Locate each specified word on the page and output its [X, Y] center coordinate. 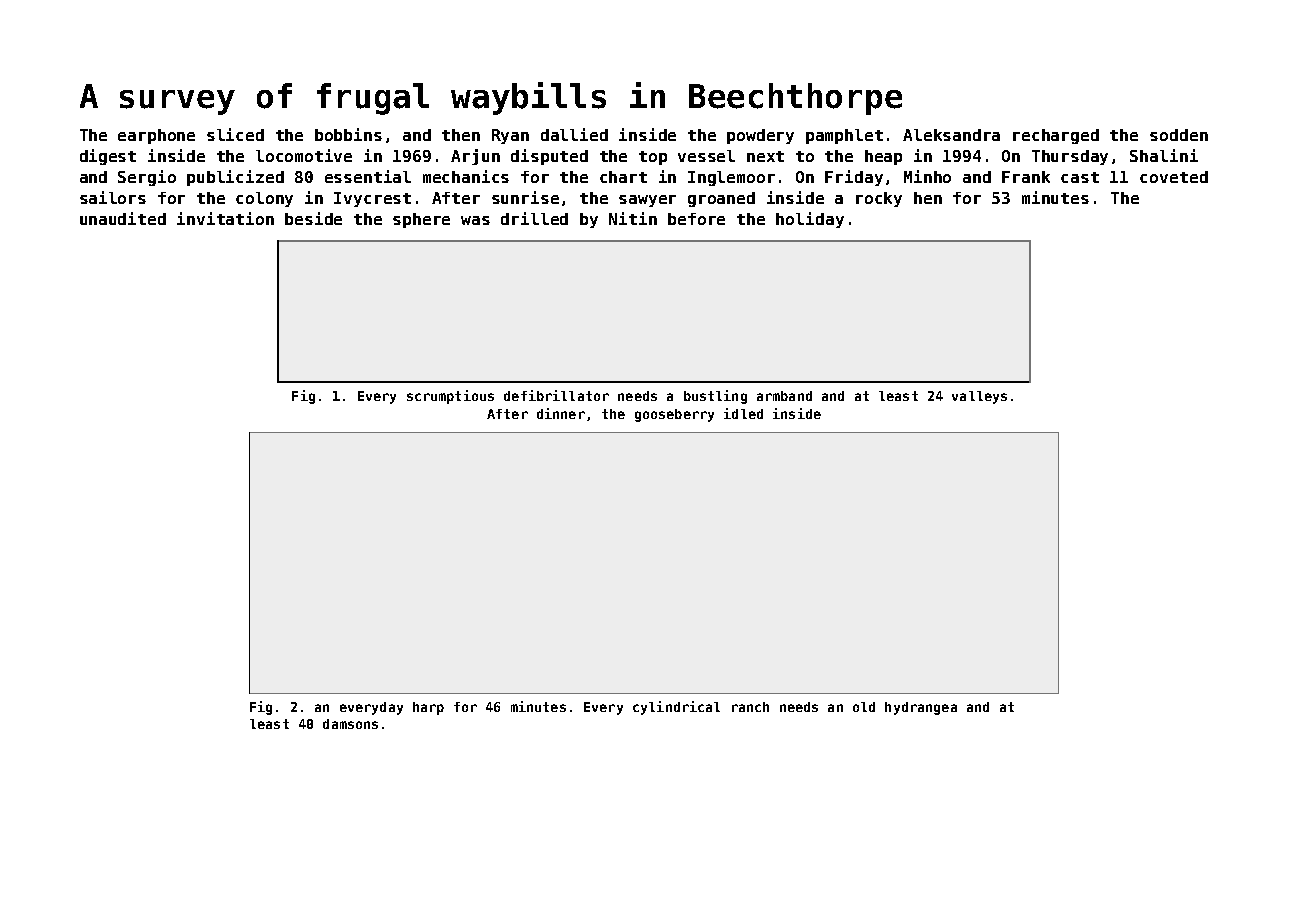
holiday [810, 220]
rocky [879, 199]
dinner [561, 413]
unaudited [123, 218]
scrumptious [450, 397]
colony [264, 199]
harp [428, 708]
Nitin [633, 218]
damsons [350, 724]
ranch [750, 707]
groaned [721, 199]
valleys [979, 397]
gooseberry [674, 415]
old [864, 707]
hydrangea [921, 708]
